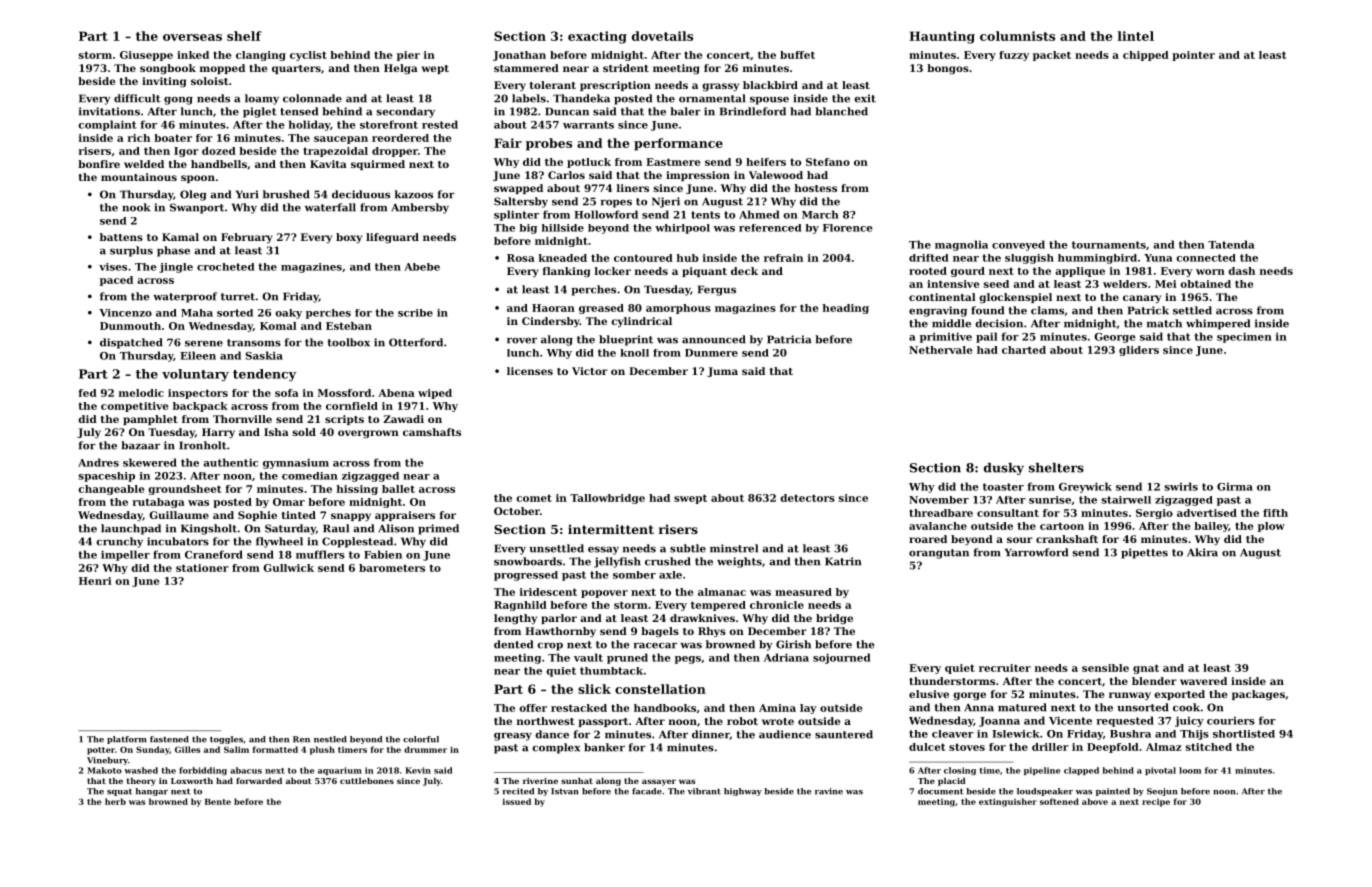 The height and width of the screenshot is (887, 1372). I want to click on heading, so click(846, 309).
